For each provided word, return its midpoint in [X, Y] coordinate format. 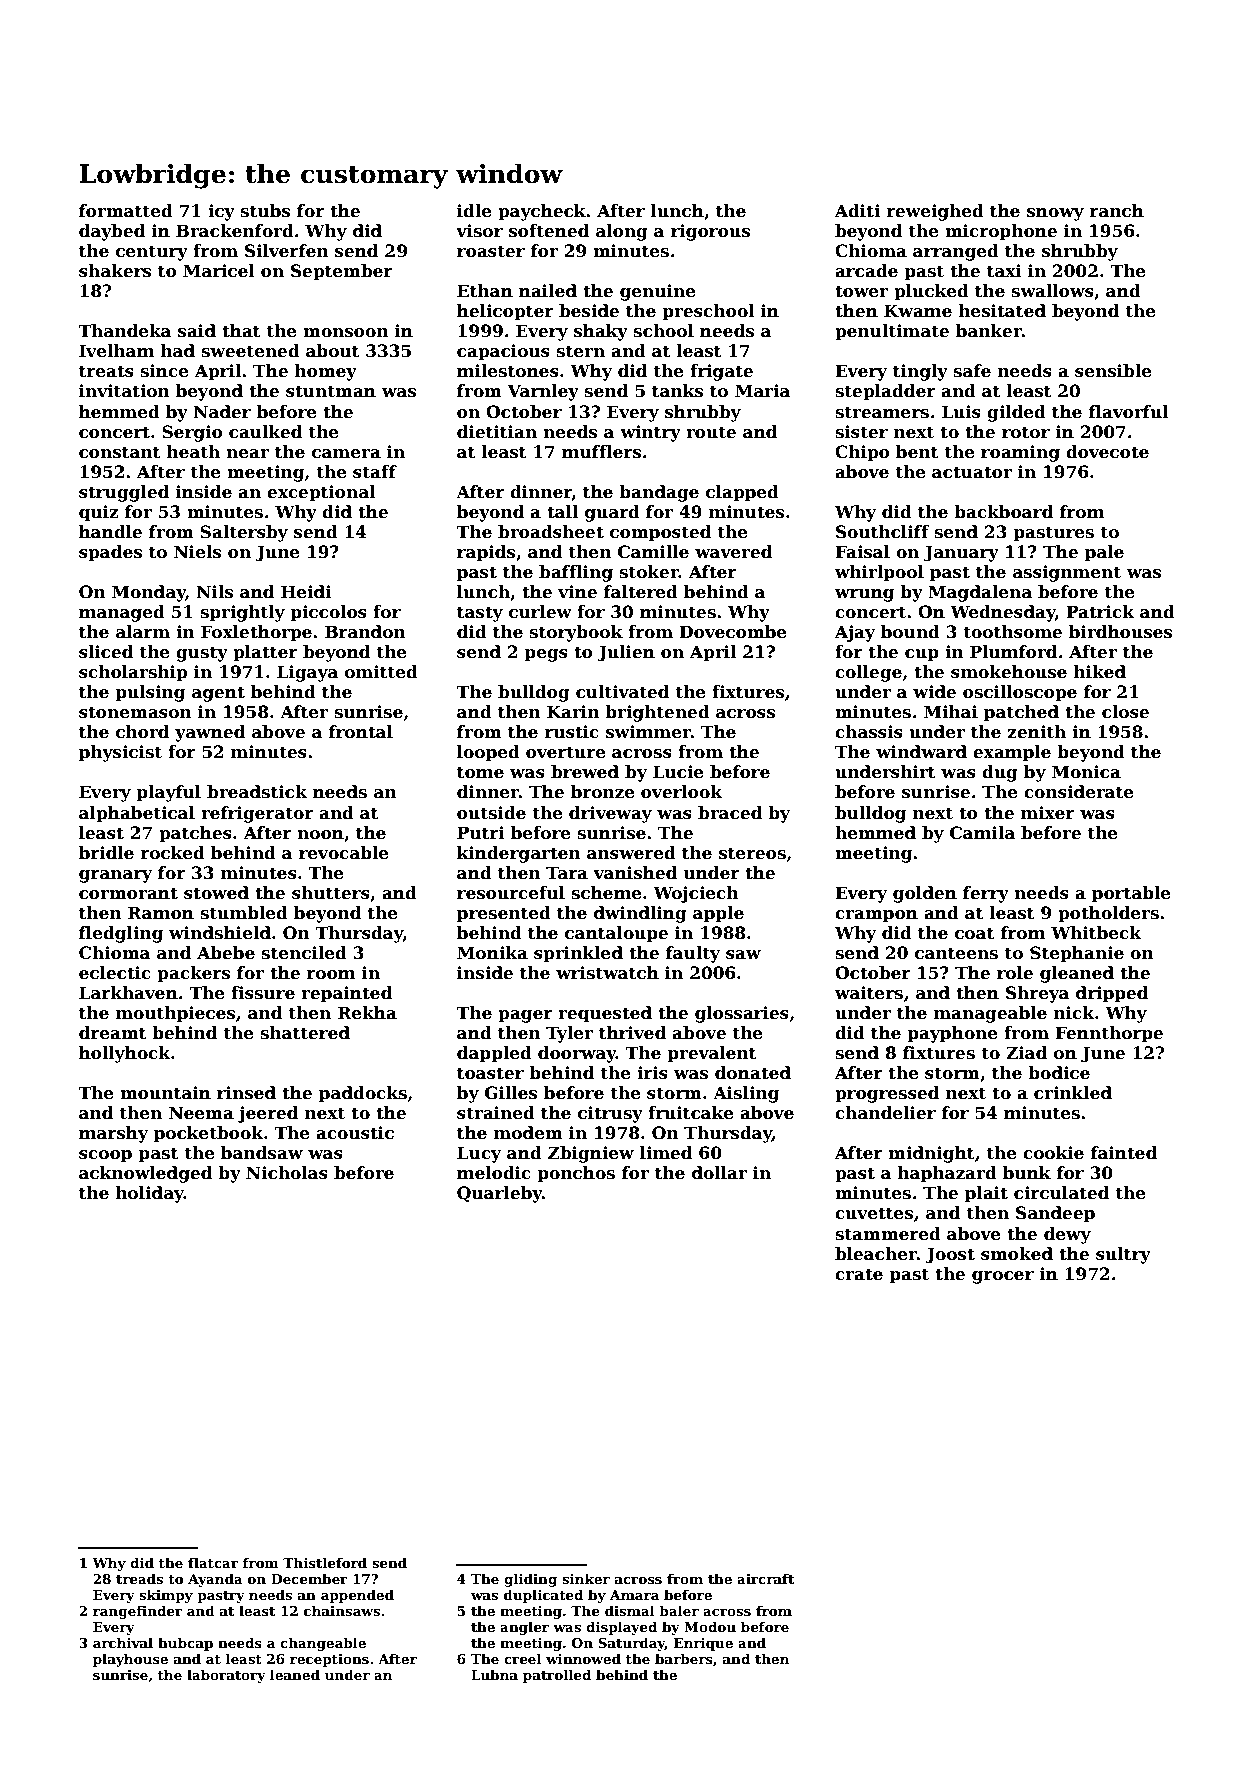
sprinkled [578, 954]
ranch [1117, 211]
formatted [126, 211]
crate [859, 1274]
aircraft [765, 1578]
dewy [1067, 1235]
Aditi [857, 211]
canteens [956, 953]
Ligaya [307, 673]
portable [1131, 894]
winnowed [583, 1658]
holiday [150, 1194]
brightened [657, 713]
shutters [331, 893]
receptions [329, 1660]
